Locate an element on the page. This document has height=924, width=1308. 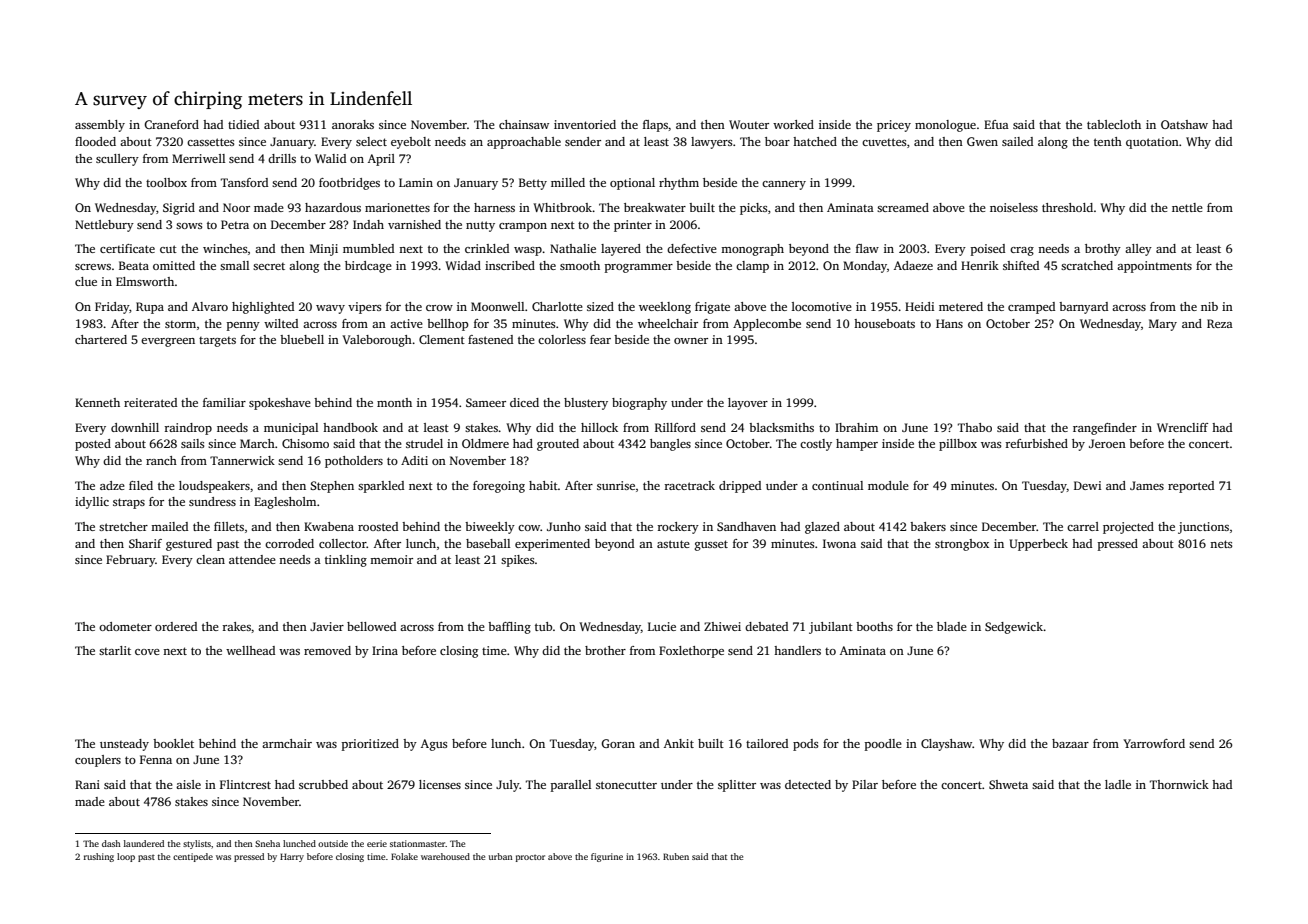
inventoried is located at coordinates (585, 124).
